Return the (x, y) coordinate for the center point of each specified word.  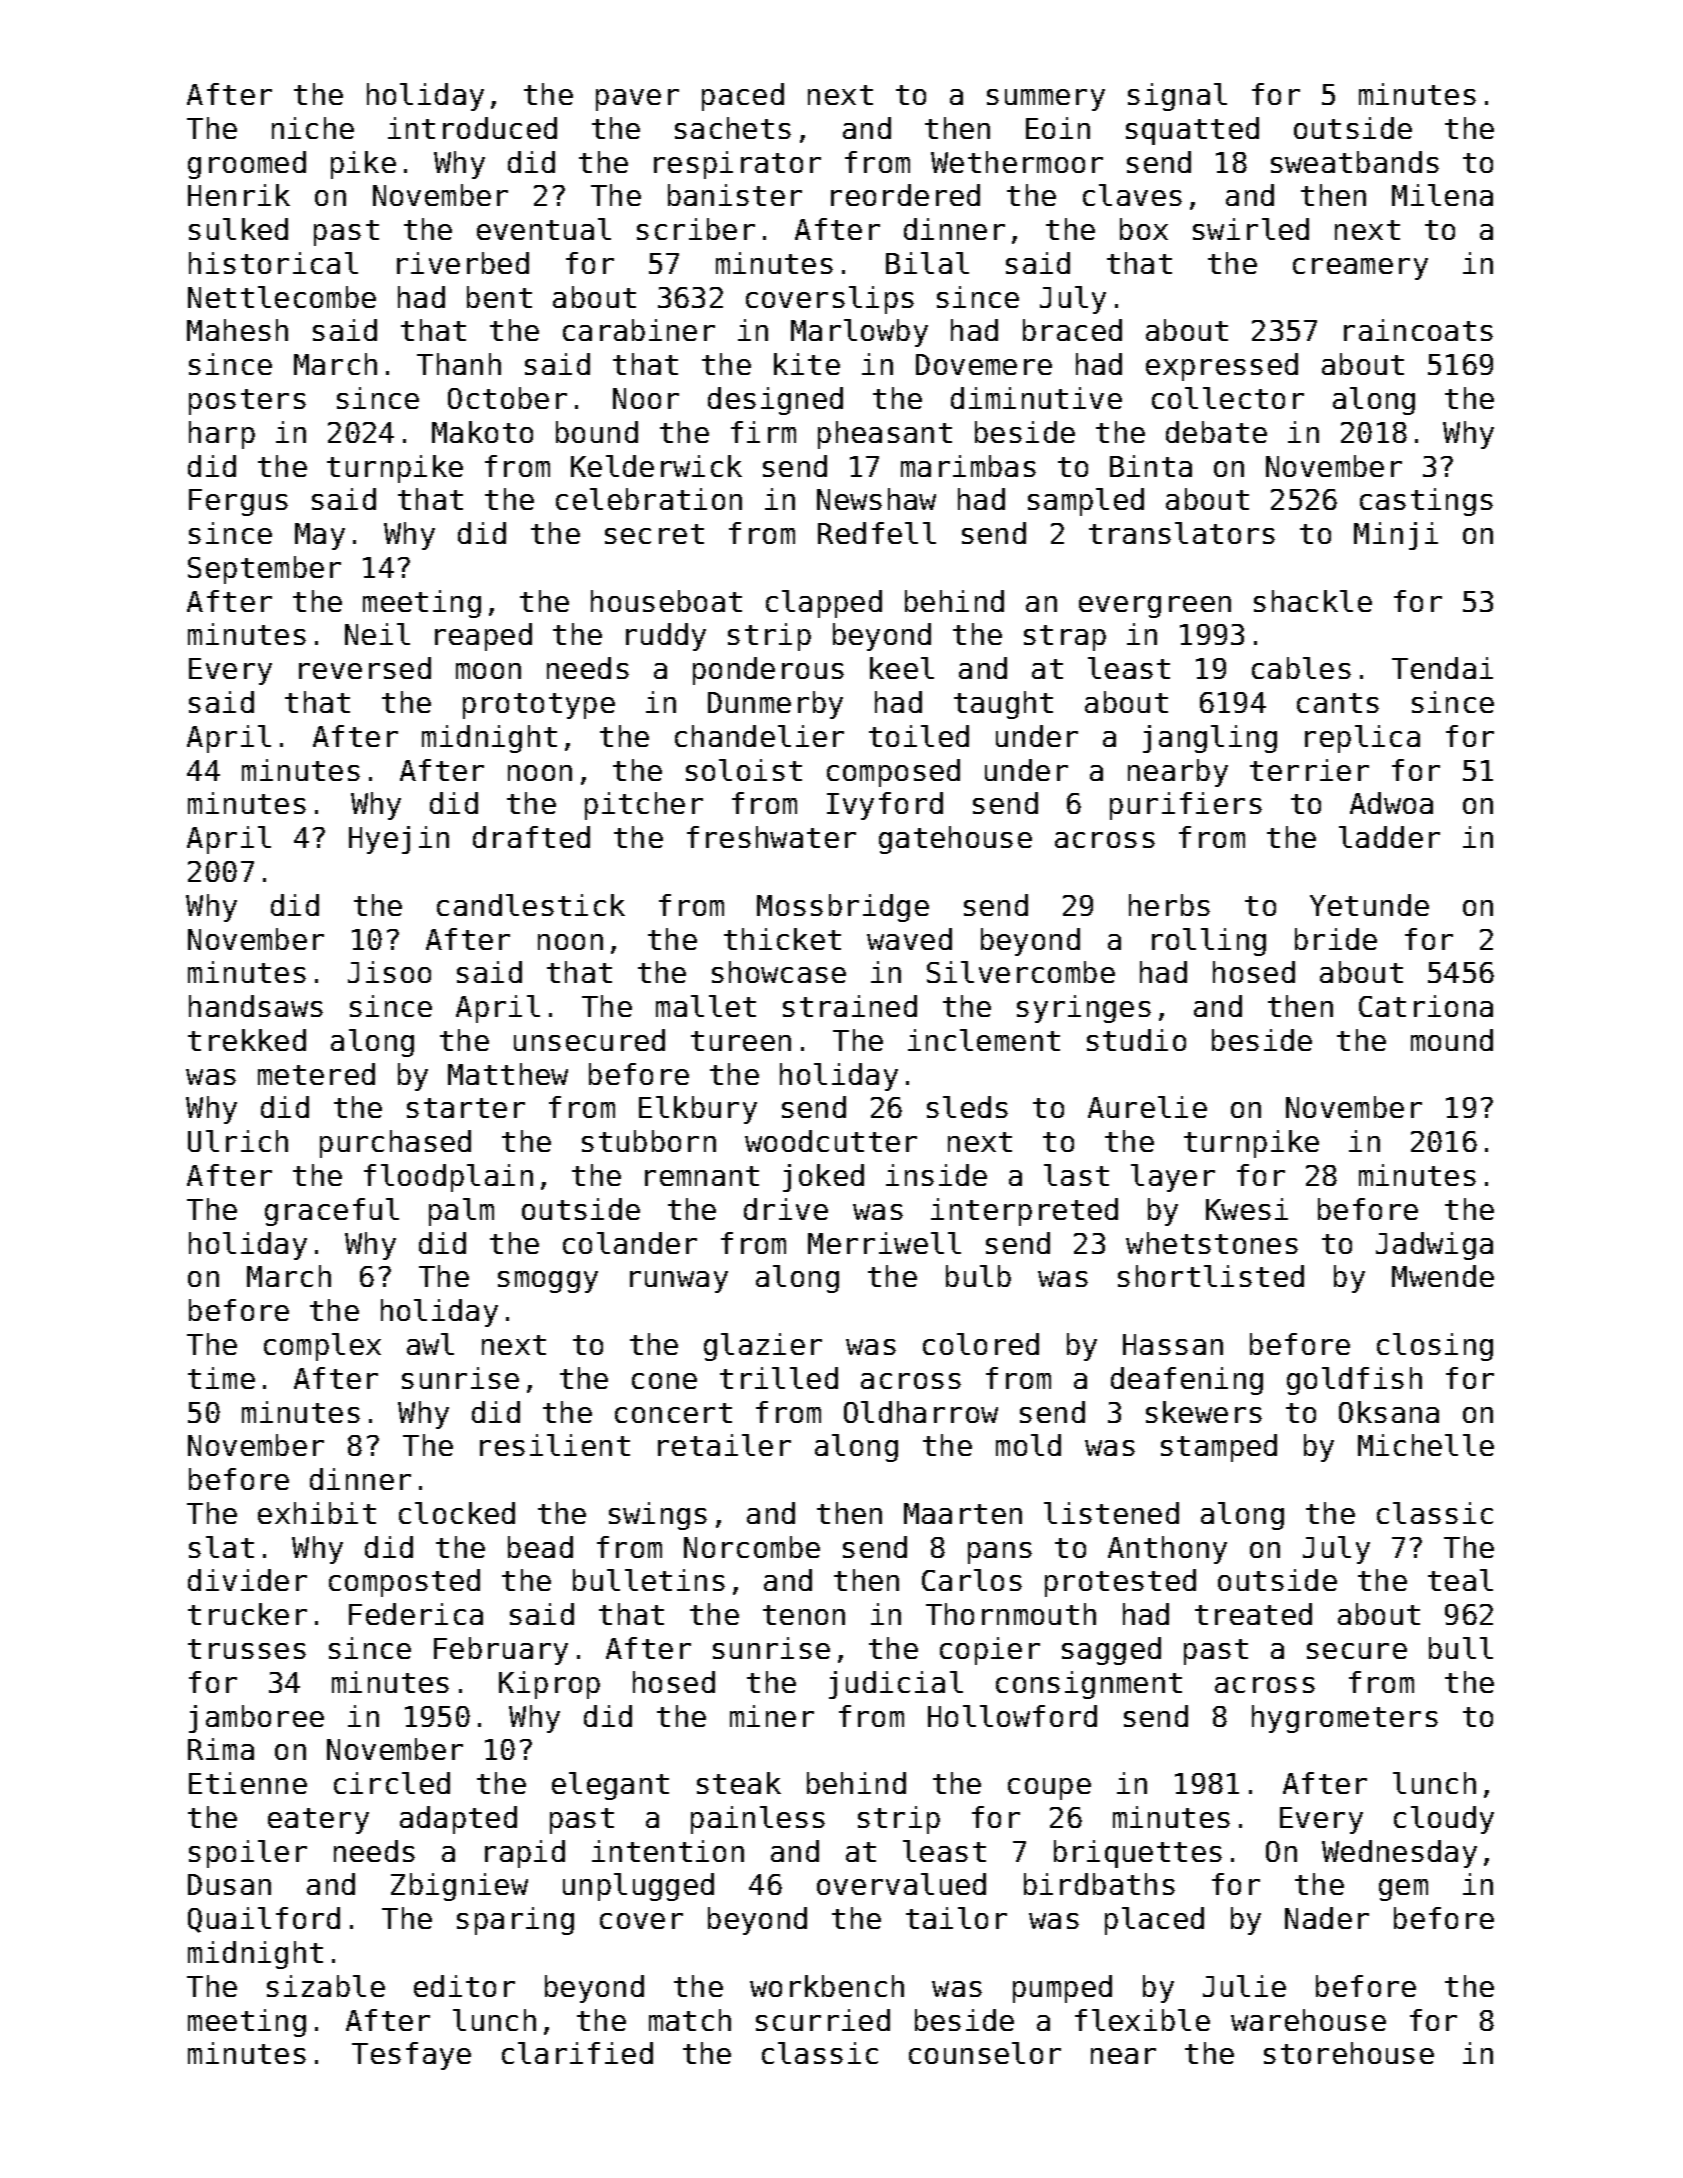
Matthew (508, 1074)
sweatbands (1355, 162)
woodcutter (831, 1141)
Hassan (1173, 1344)
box (1144, 229)
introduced (472, 128)
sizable (326, 1986)
